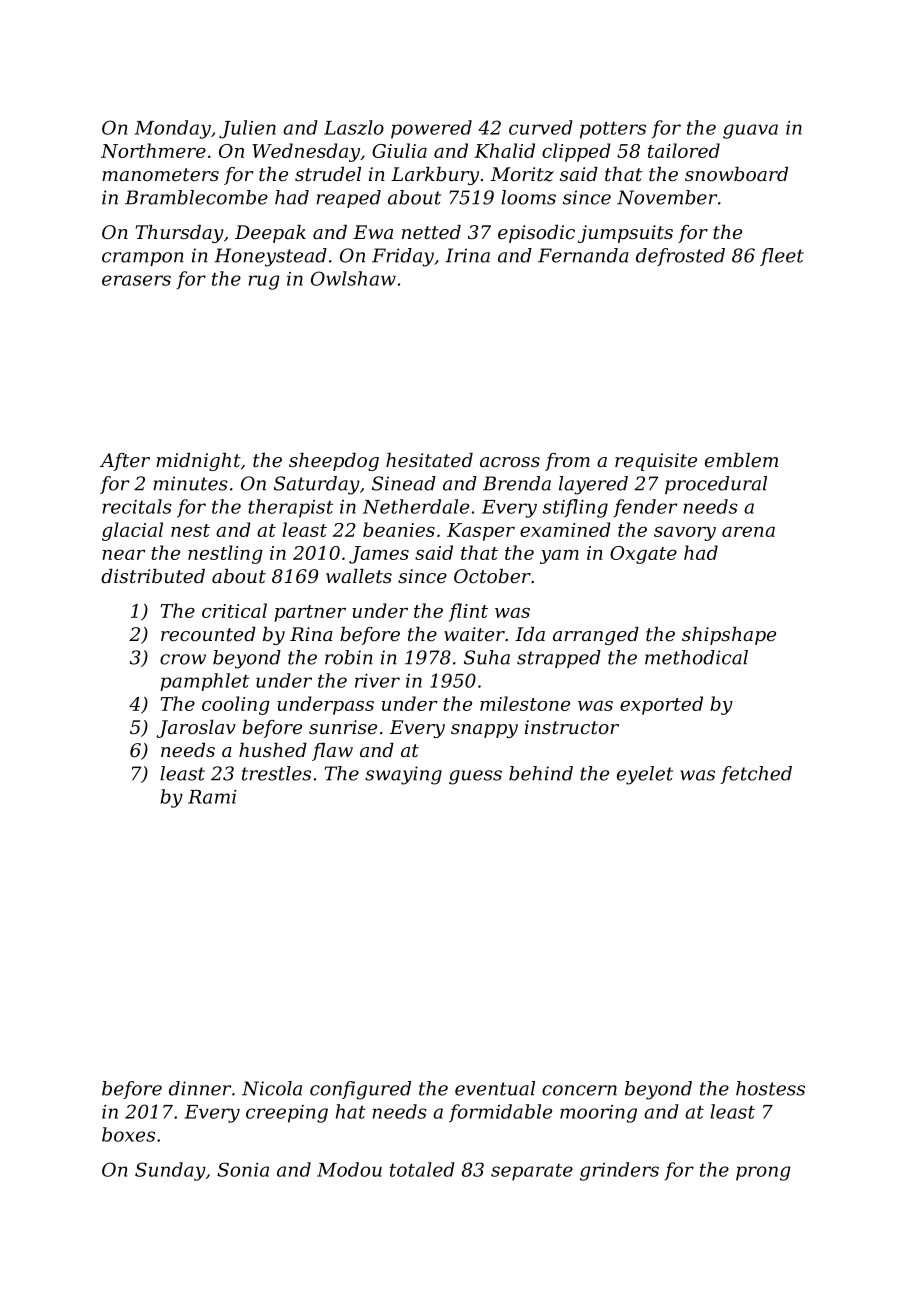  I want to click on mooring, so click(598, 1114).
